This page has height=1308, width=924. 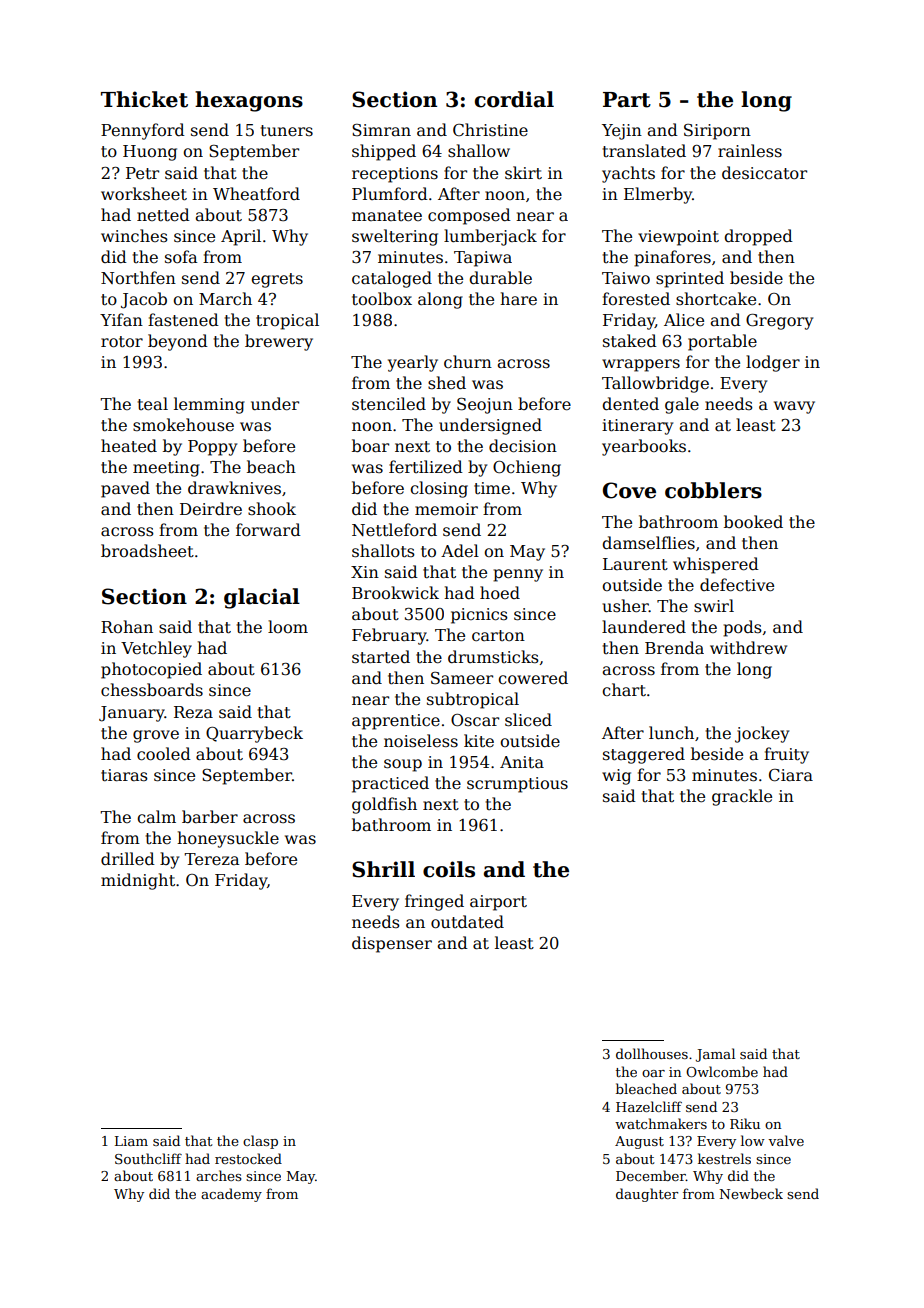 What do you see at coordinates (715, 1055) in the page?
I see `Jamal` at bounding box center [715, 1055].
